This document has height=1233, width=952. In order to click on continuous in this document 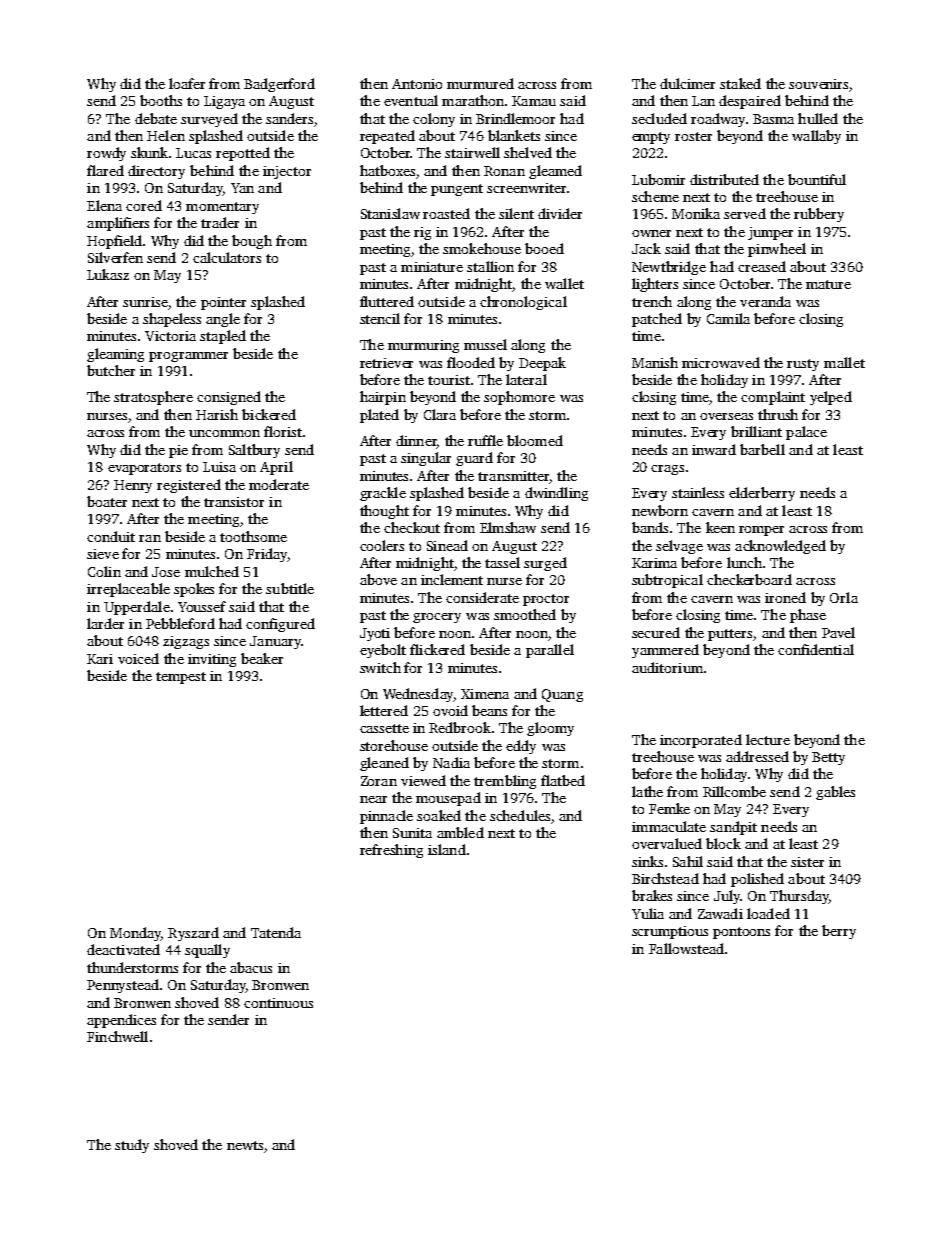, I will do `click(278, 1003)`.
